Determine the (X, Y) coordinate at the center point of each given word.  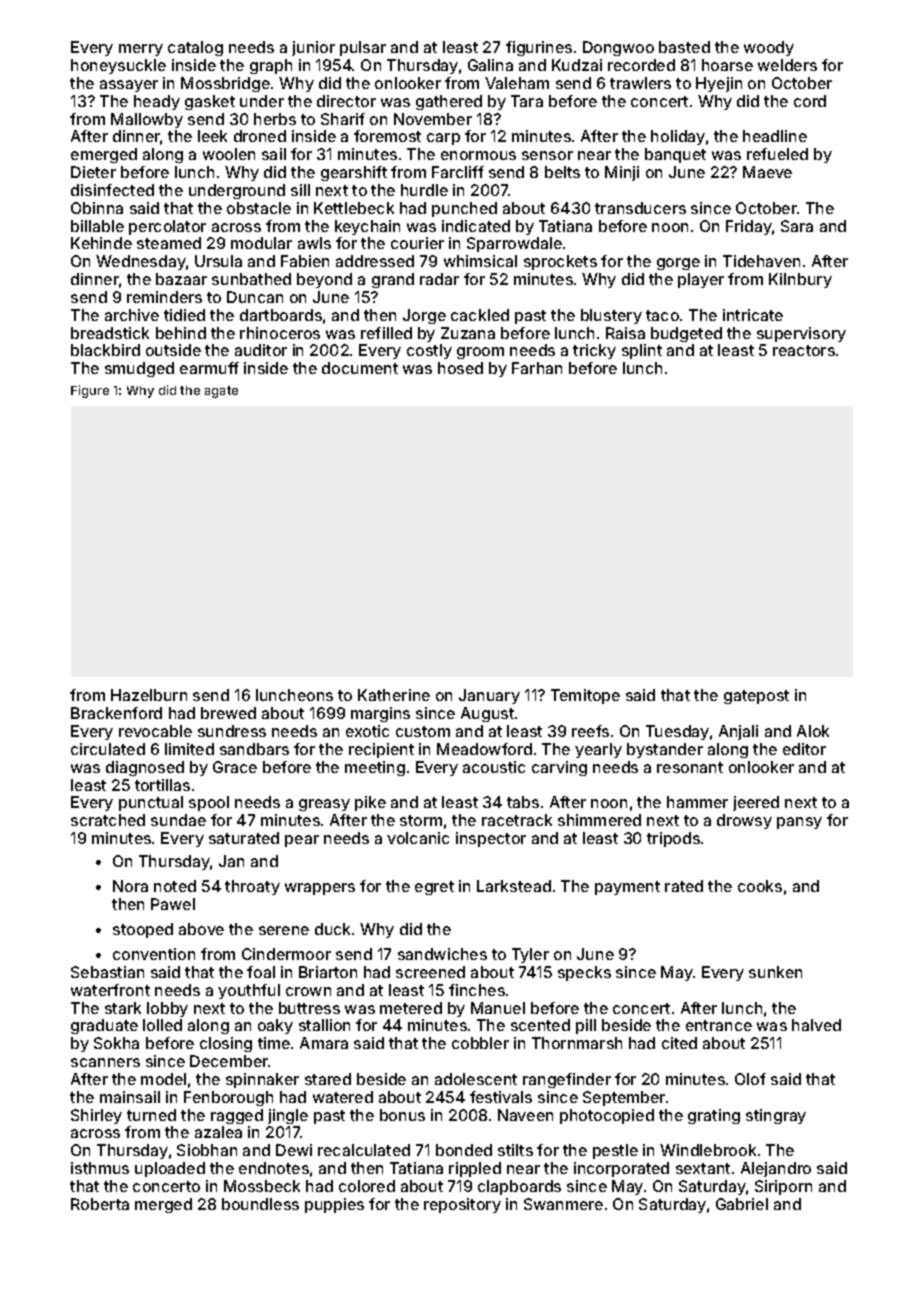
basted (684, 47)
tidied (184, 315)
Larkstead (514, 886)
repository (462, 1205)
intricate (753, 315)
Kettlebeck (354, 208)
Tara (527, 101)
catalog (195, 48)
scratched (108, 820)
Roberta (100, 1204)
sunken (775, 972)
